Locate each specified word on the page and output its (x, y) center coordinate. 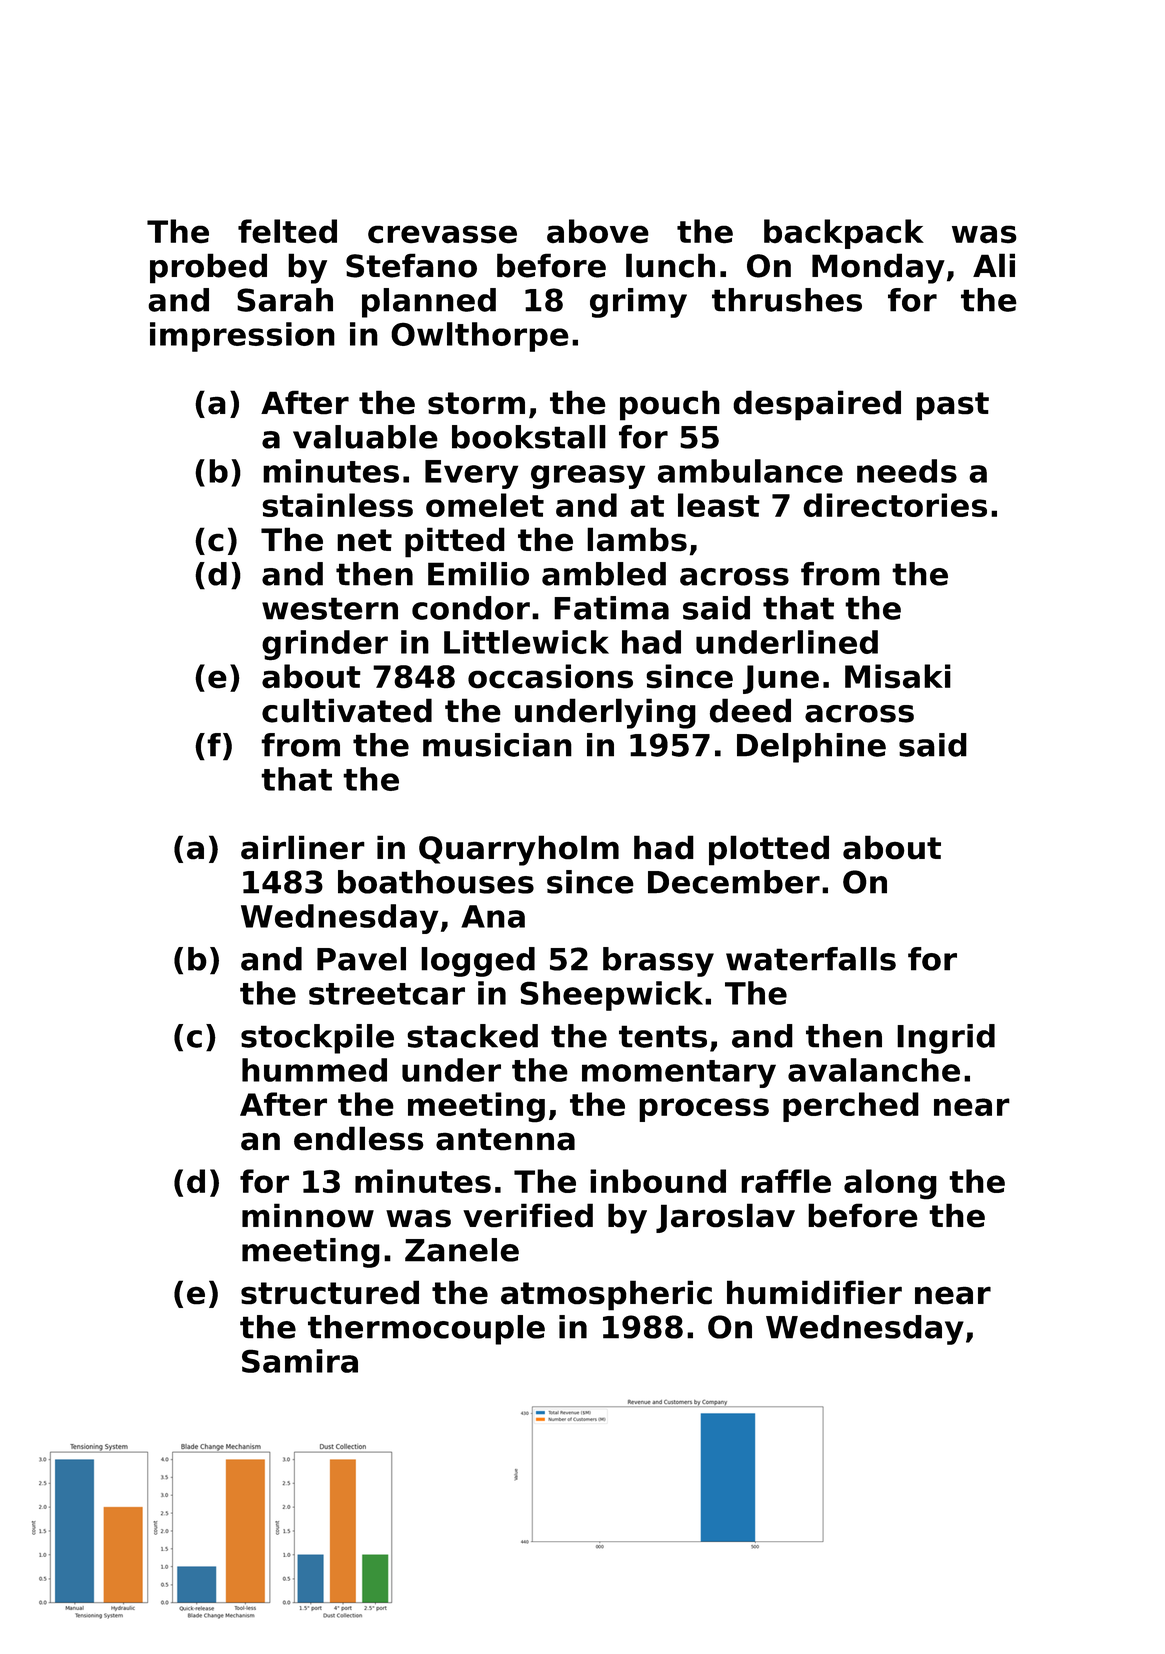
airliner (303, 847)
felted (287, 231)
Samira (300, 1361)
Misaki (898, 676)
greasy (588, 477)
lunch (670, 265)
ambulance (750, 471)
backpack (844, 234)
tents (663, 1036)
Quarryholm (519, 850)
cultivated (347, 710)
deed (750, 710)
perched (851, 1107)
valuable (365, 437)
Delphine (811, 748)
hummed (314, 1070)
